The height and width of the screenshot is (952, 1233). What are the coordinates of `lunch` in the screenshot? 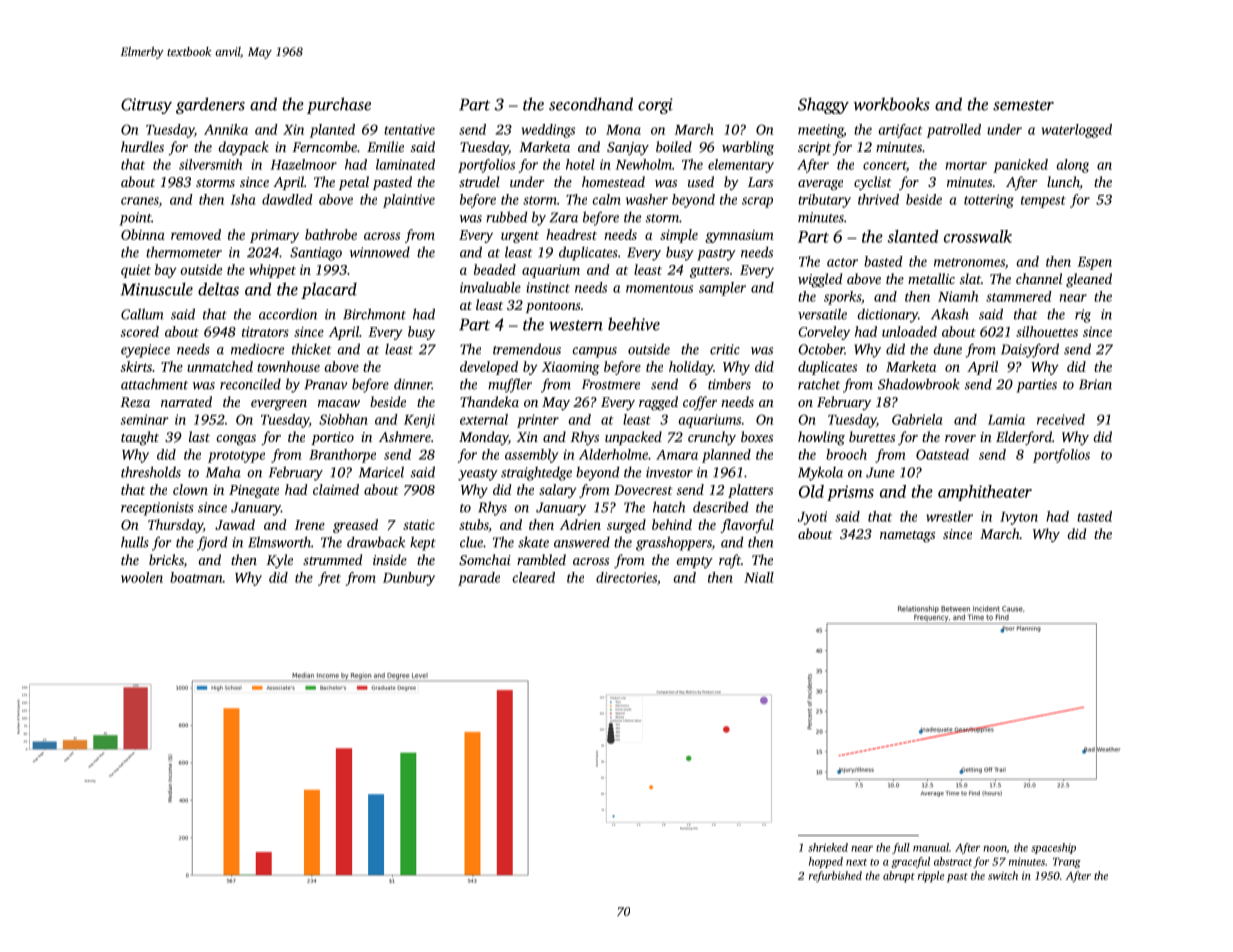 It's located at (1063, 183).
